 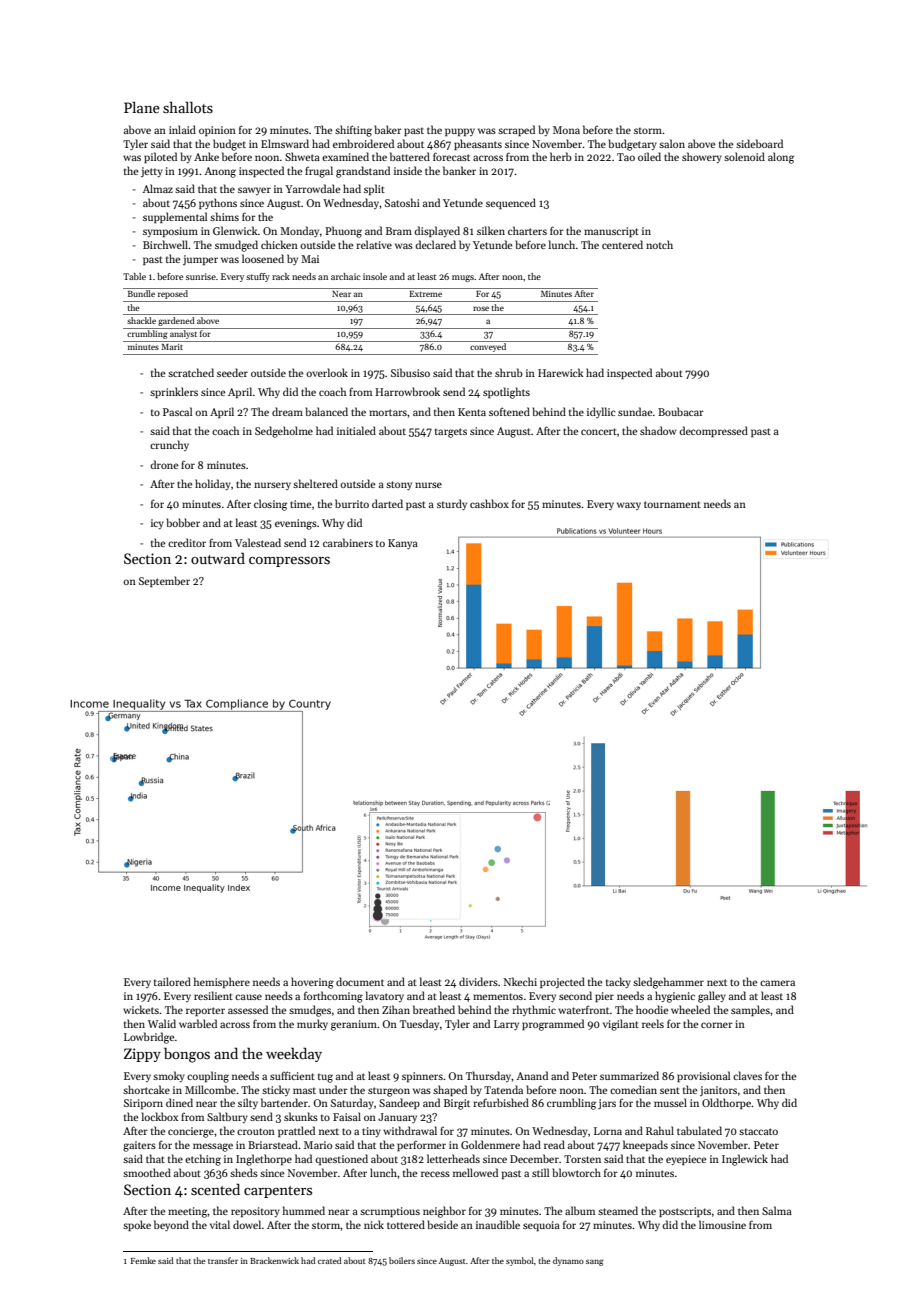 I want to click on Kanya, so click(x=403, y=544).
